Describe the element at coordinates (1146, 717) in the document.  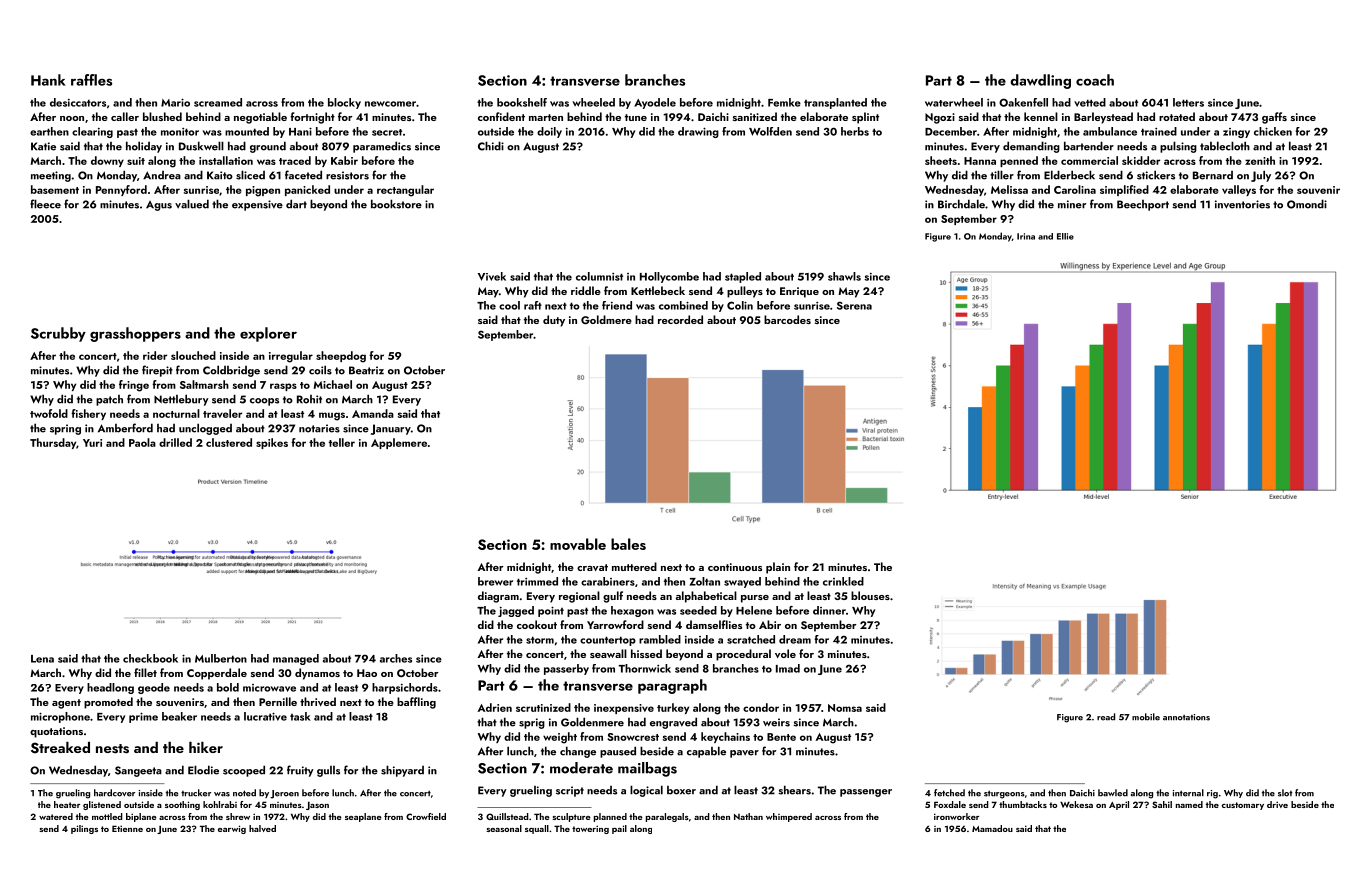
I see `mobile` at that location.
